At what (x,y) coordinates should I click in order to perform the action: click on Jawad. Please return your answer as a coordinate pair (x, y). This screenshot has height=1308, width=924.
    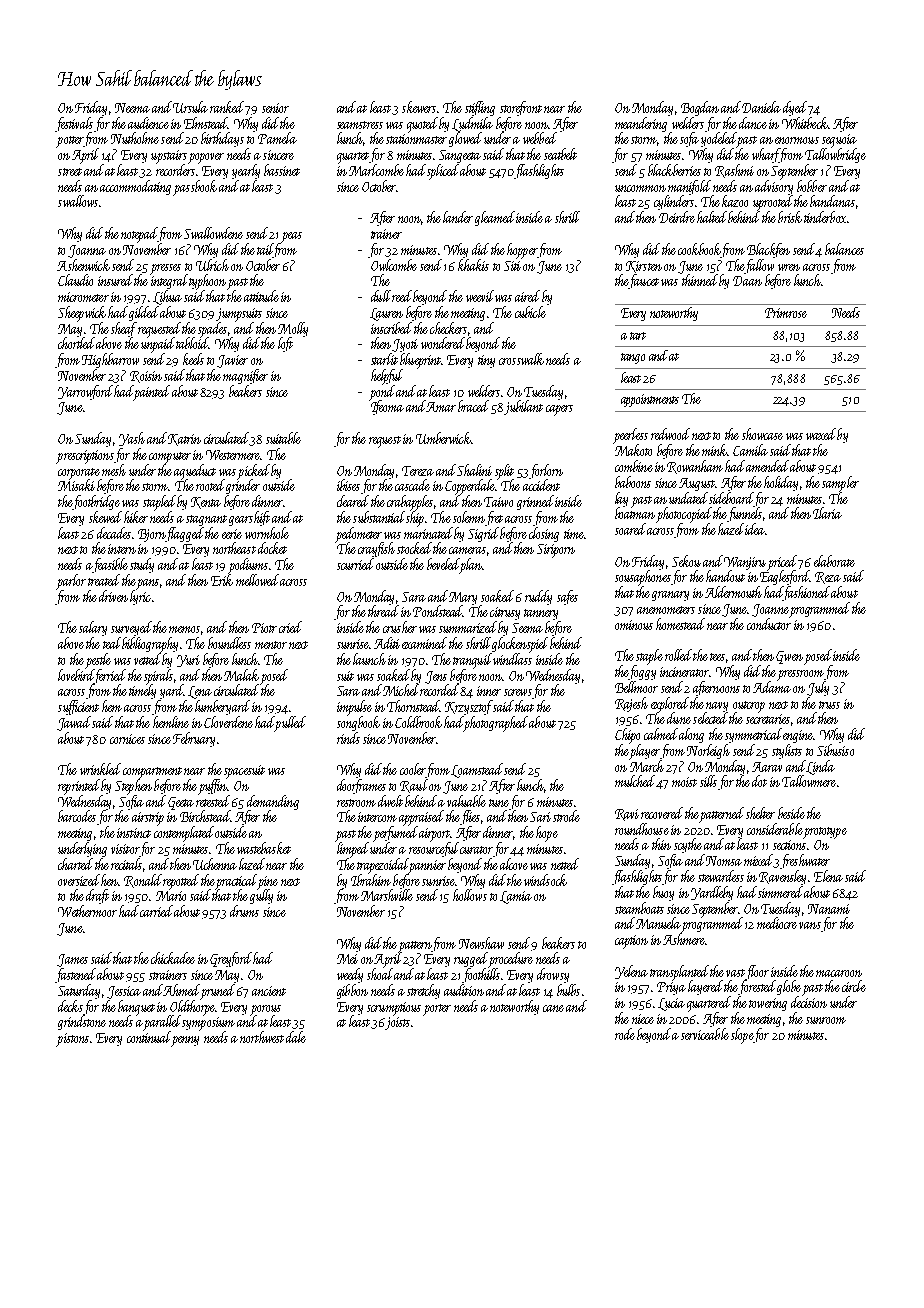
    Looking at the image, I should click on (74, 723).
